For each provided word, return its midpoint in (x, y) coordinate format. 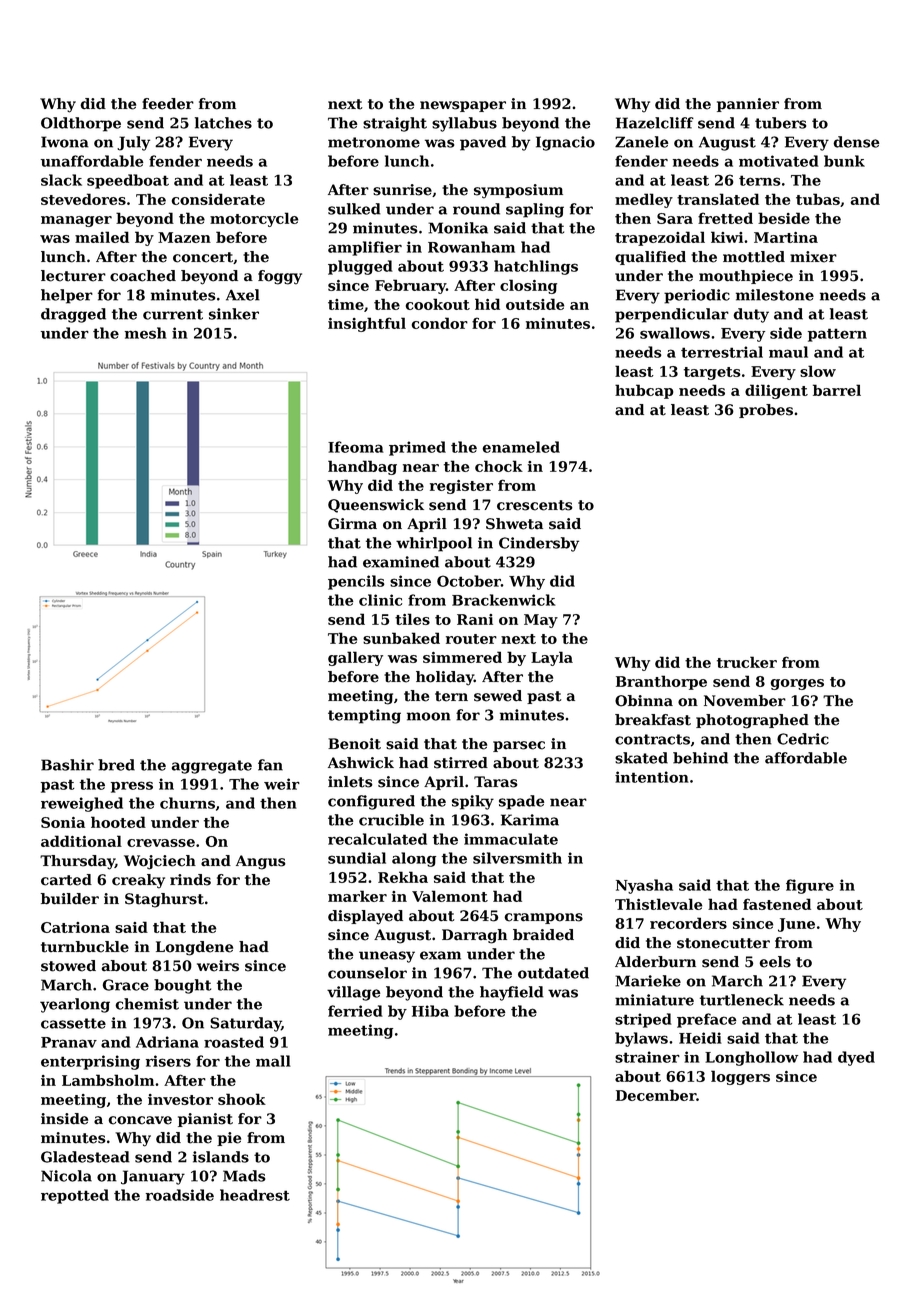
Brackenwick (504, 600)
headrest (255, 1195)
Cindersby (539, 544)
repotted (75, 1196)
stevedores (83, 199)
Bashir (67, 765)
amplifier (365, 248)
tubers (780, 123)
